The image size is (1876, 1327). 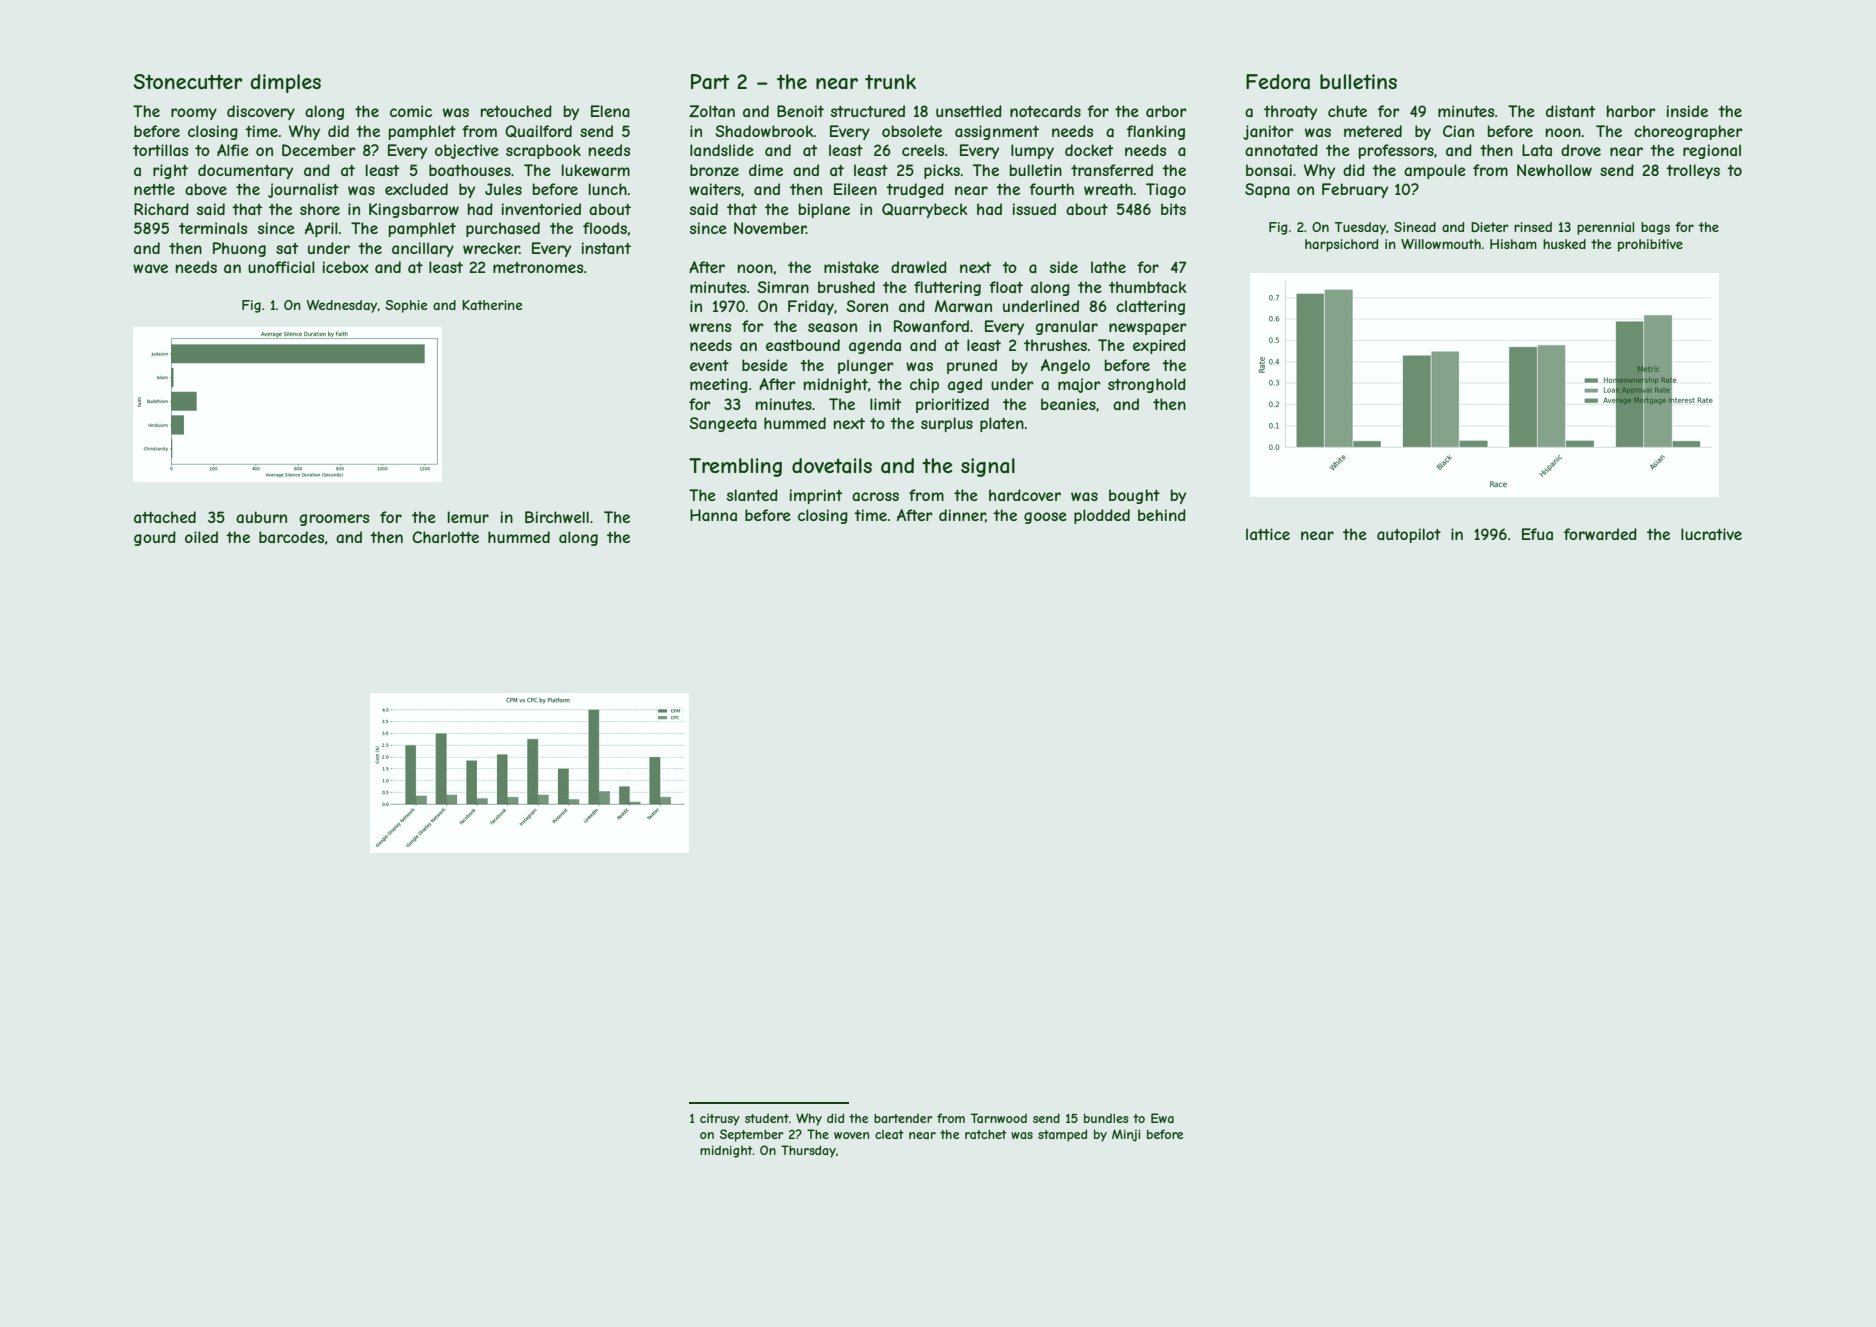 I want to click on Sophie, so click(x=406, y=306).
